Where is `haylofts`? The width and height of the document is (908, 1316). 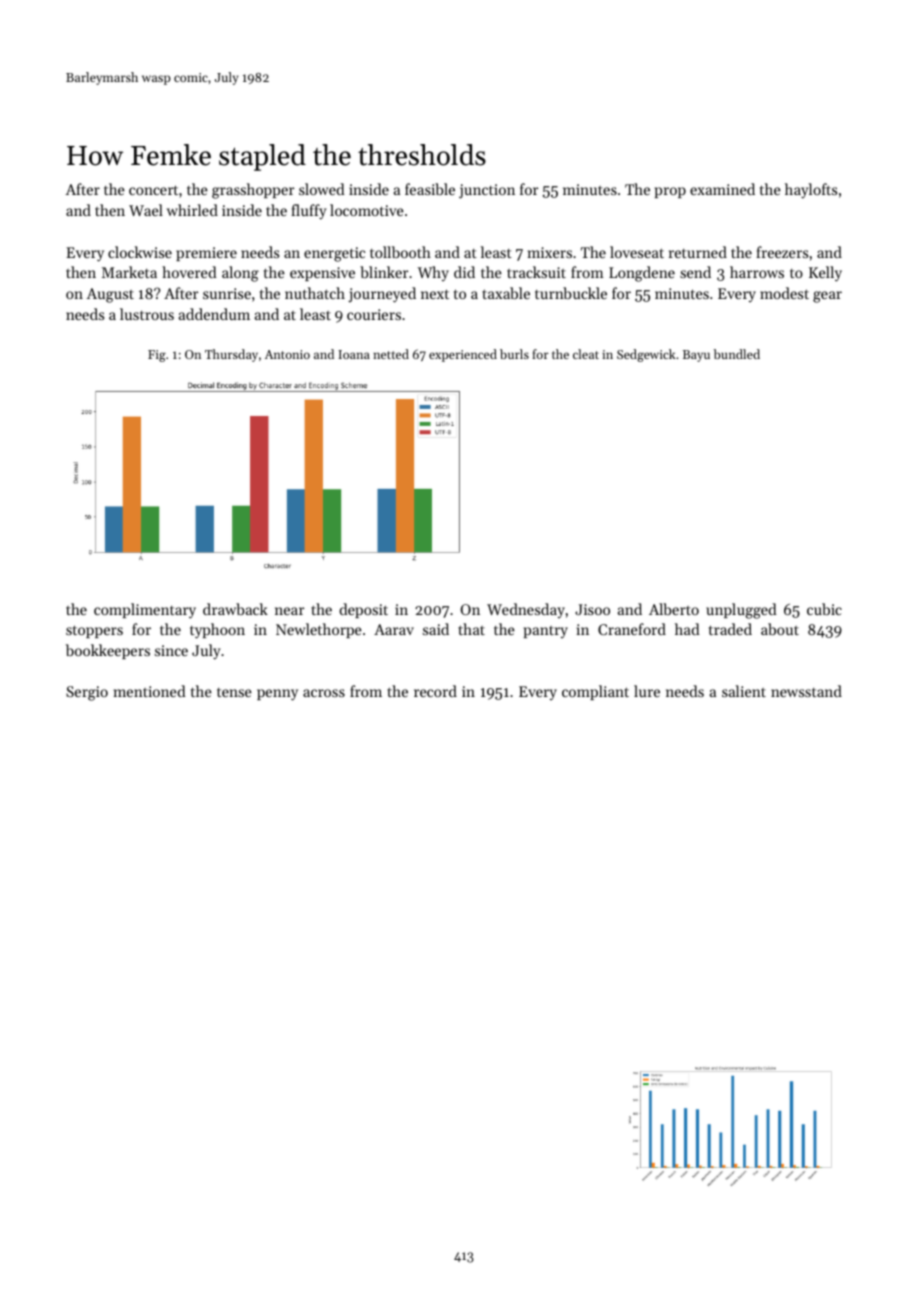
haylofts is located at coordinates (811, 191).
